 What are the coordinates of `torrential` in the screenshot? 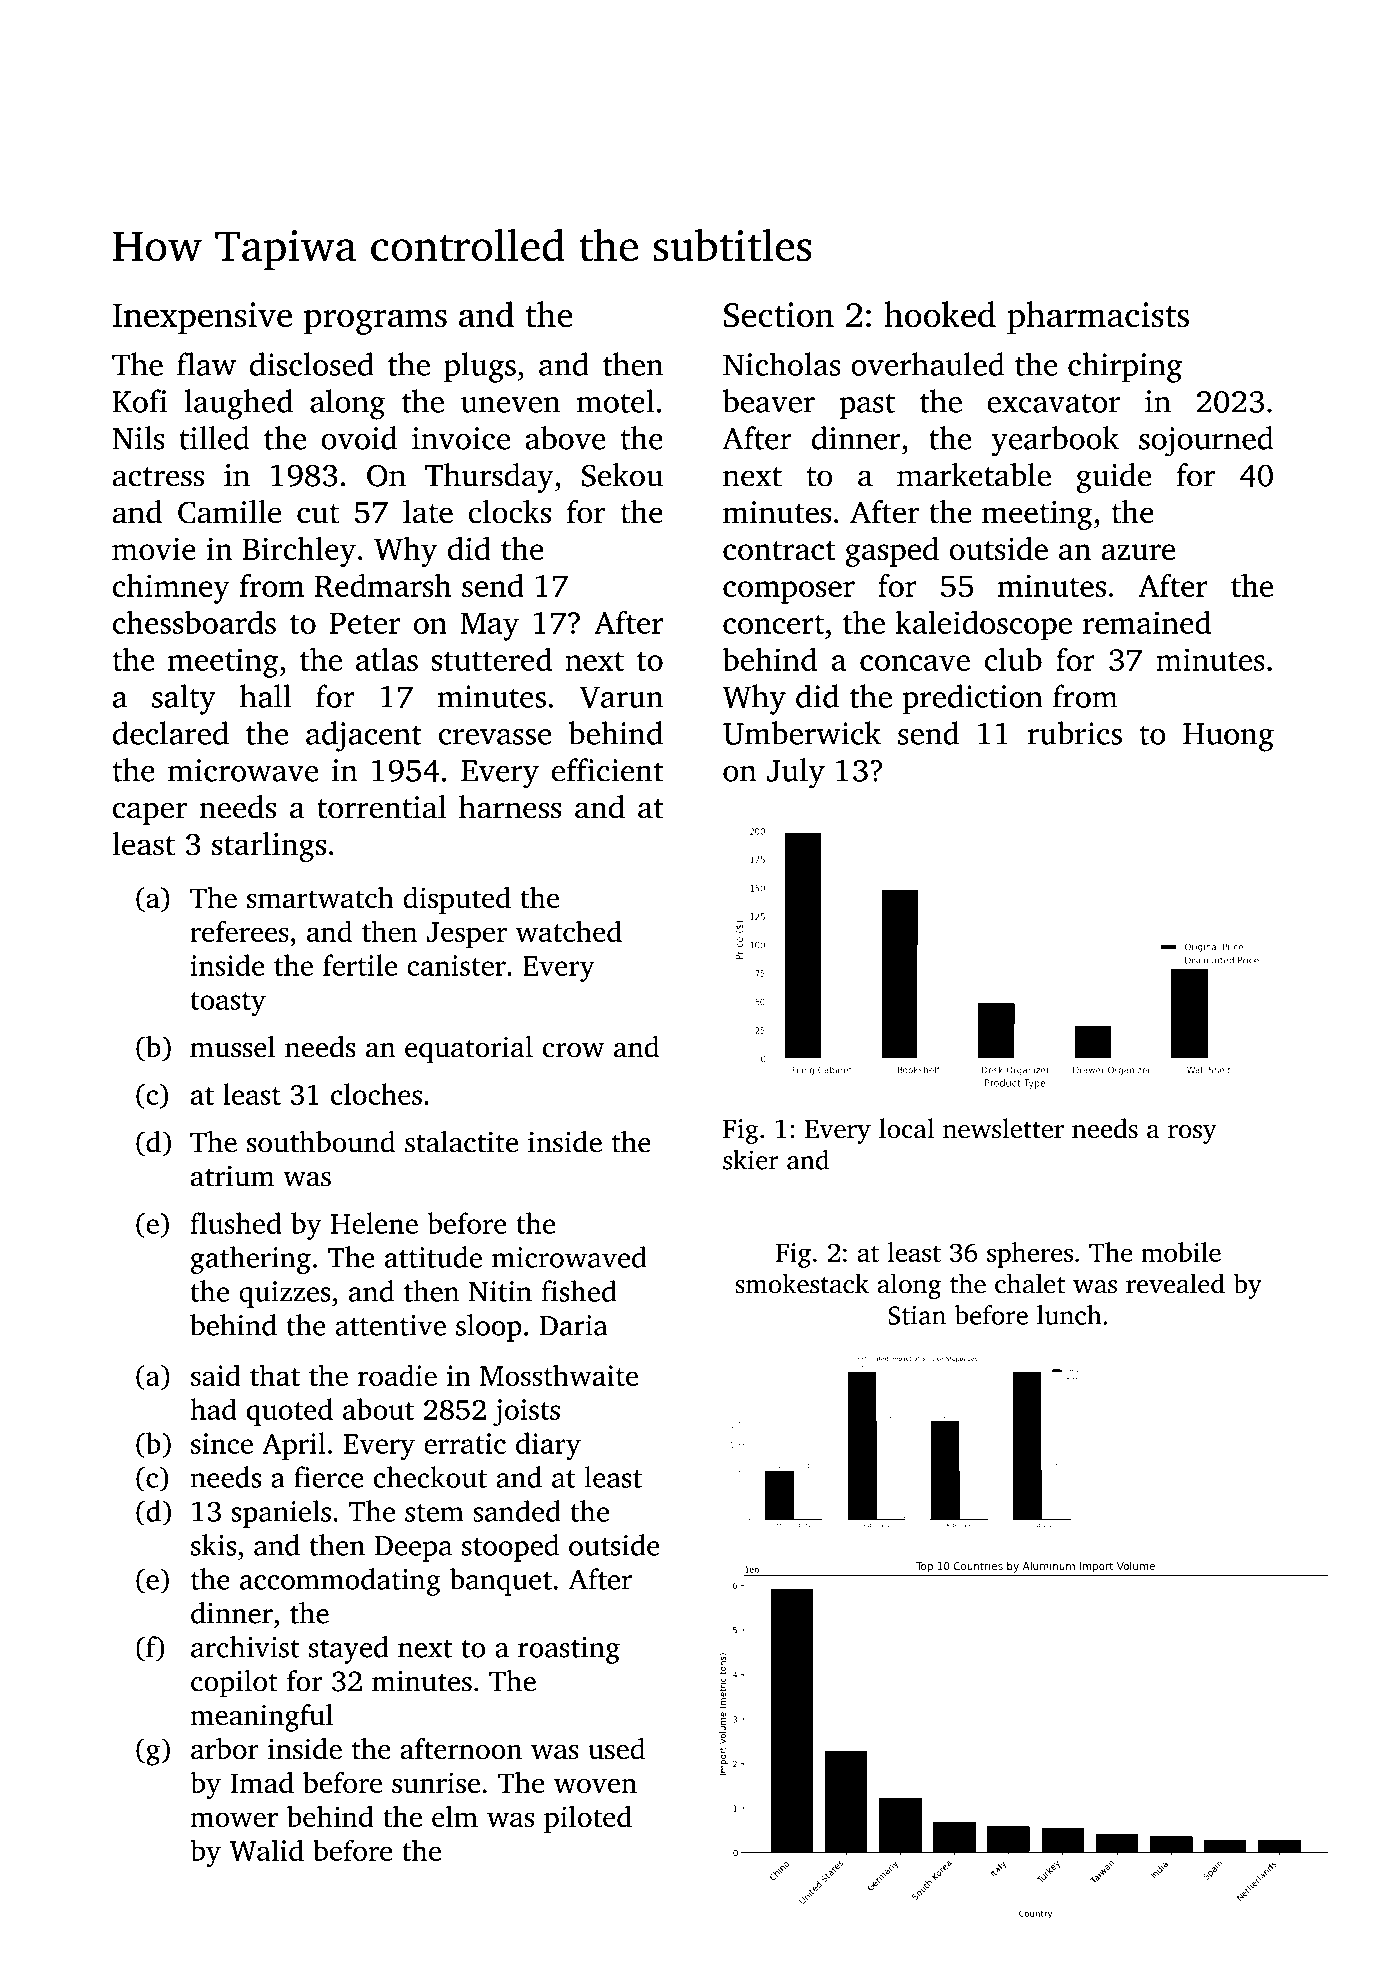 It's located at (381, 807).
